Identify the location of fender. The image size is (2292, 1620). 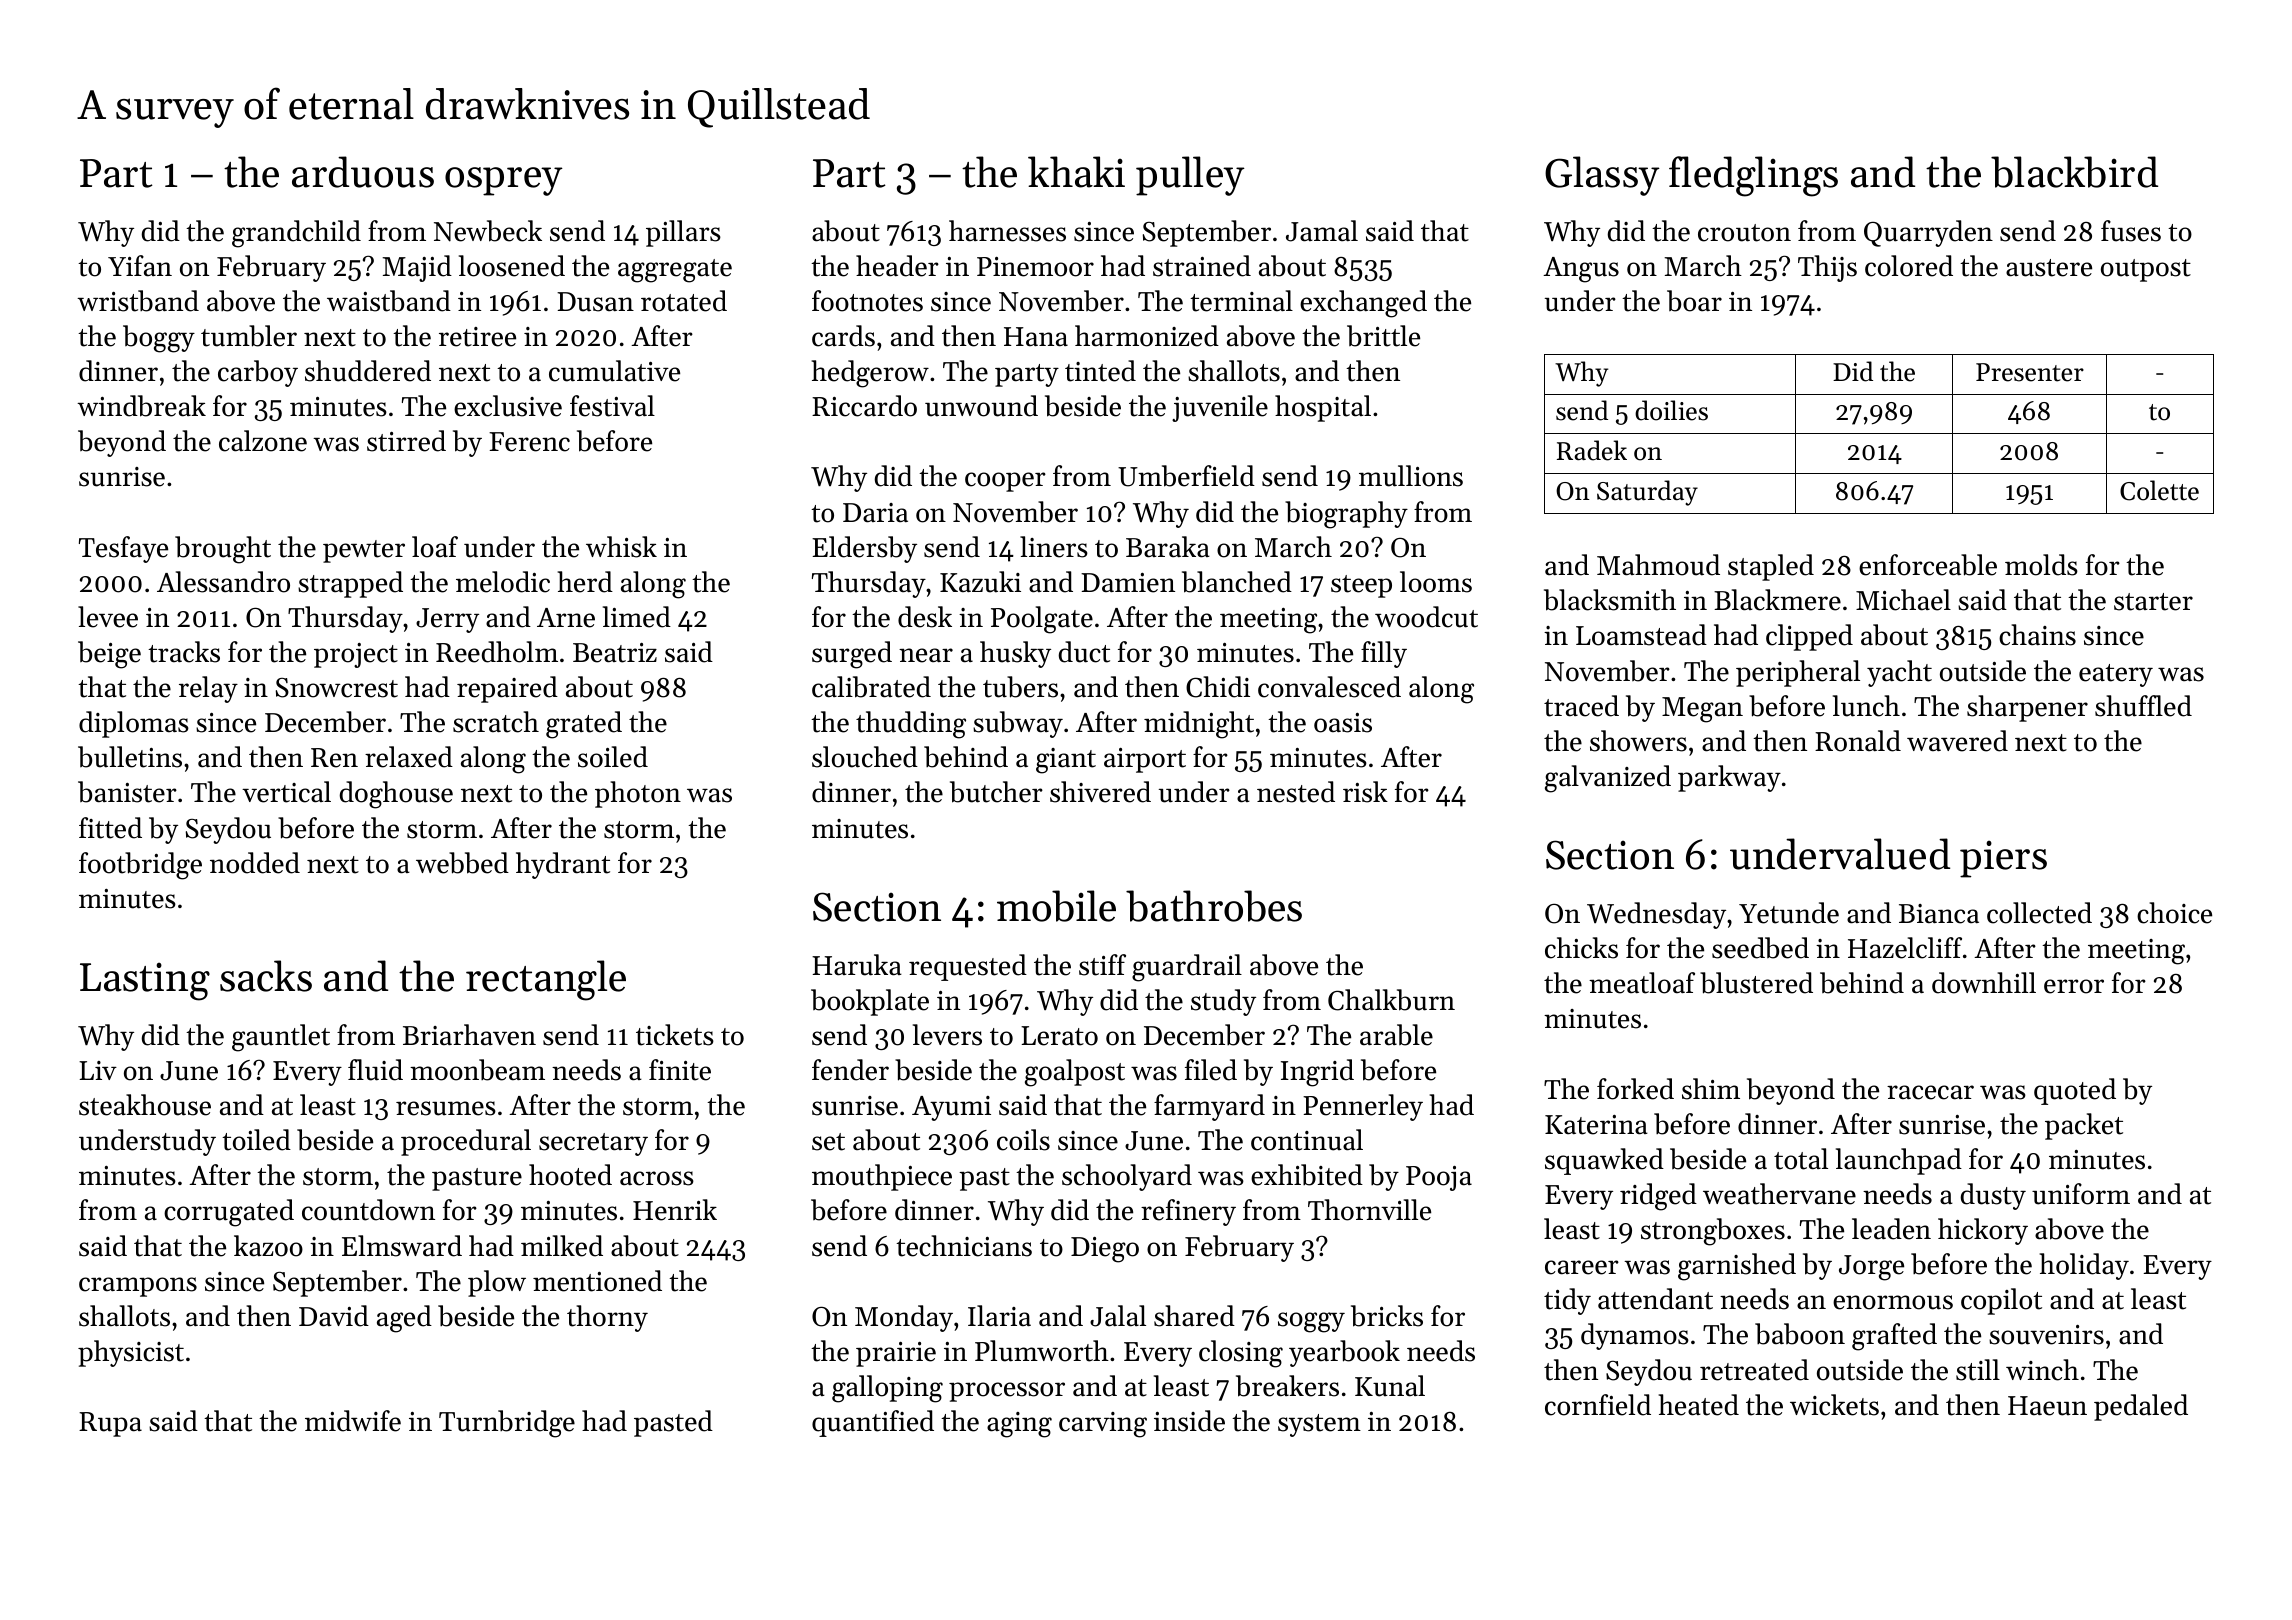
(850, 1070).
